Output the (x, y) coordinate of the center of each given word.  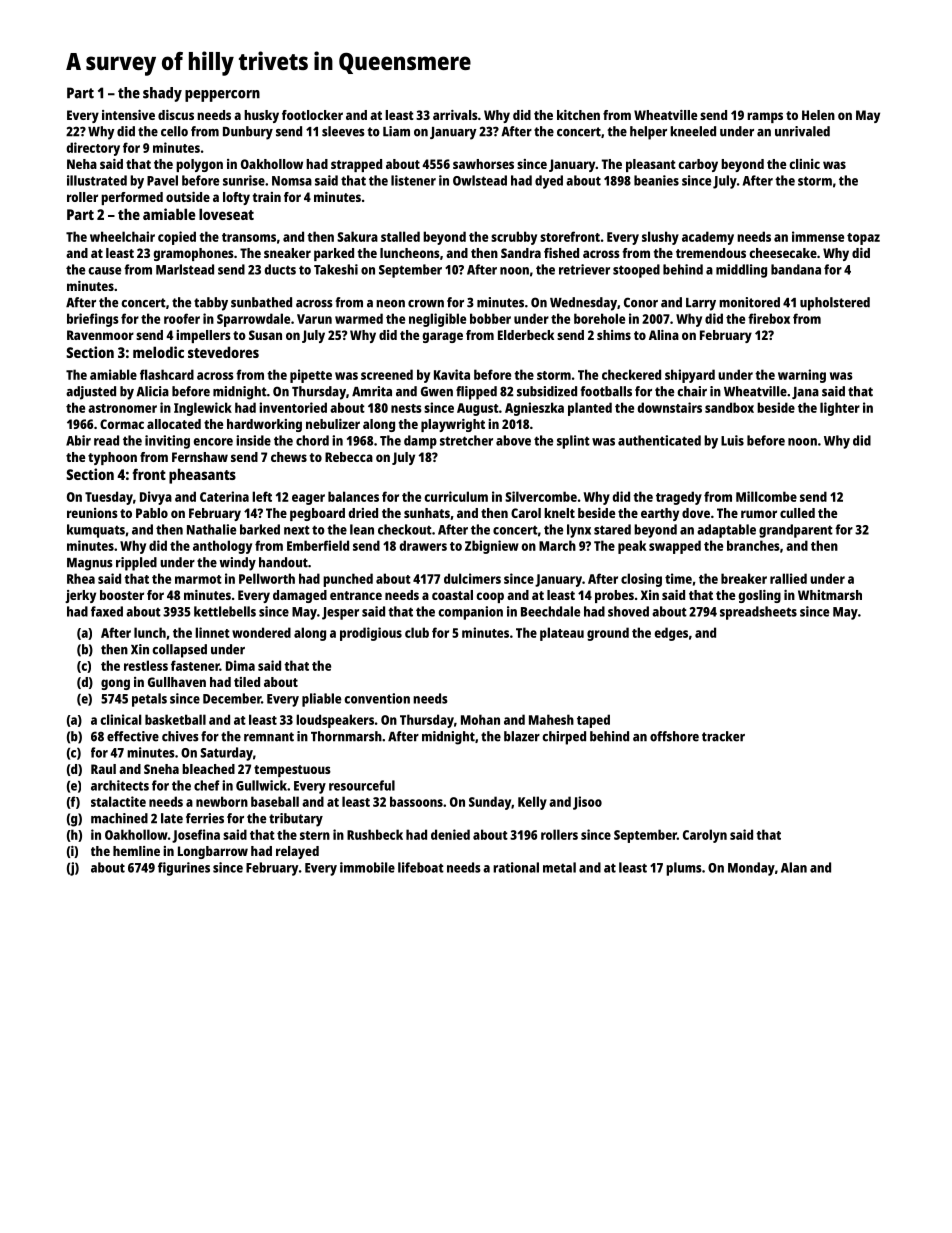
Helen (818, 115)
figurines (184, 869)
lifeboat (421, 867)
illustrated (97, 180)
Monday (751, 869)
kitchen (578, 115)
